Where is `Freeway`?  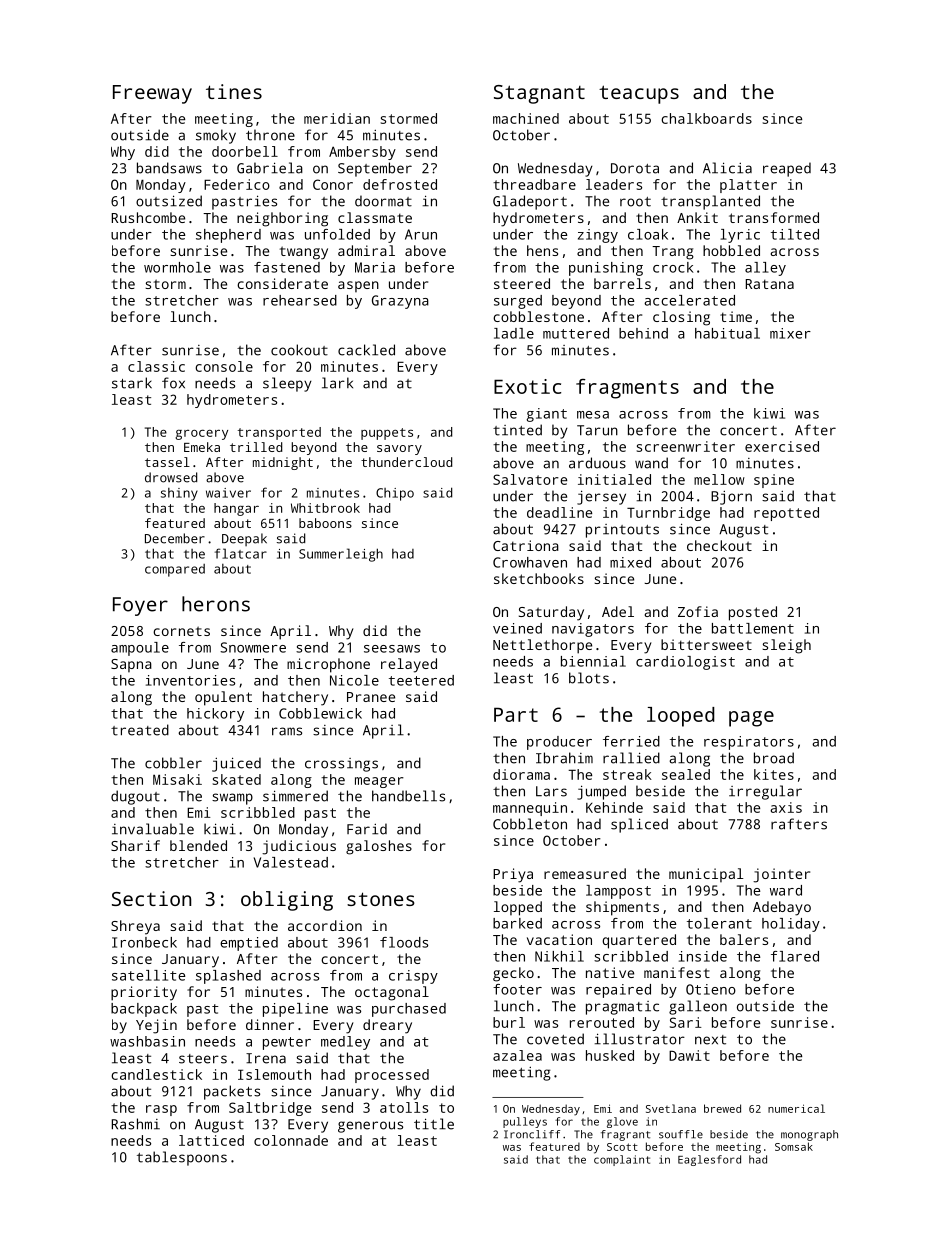 Freeway is located at coordinates (152, 94).
